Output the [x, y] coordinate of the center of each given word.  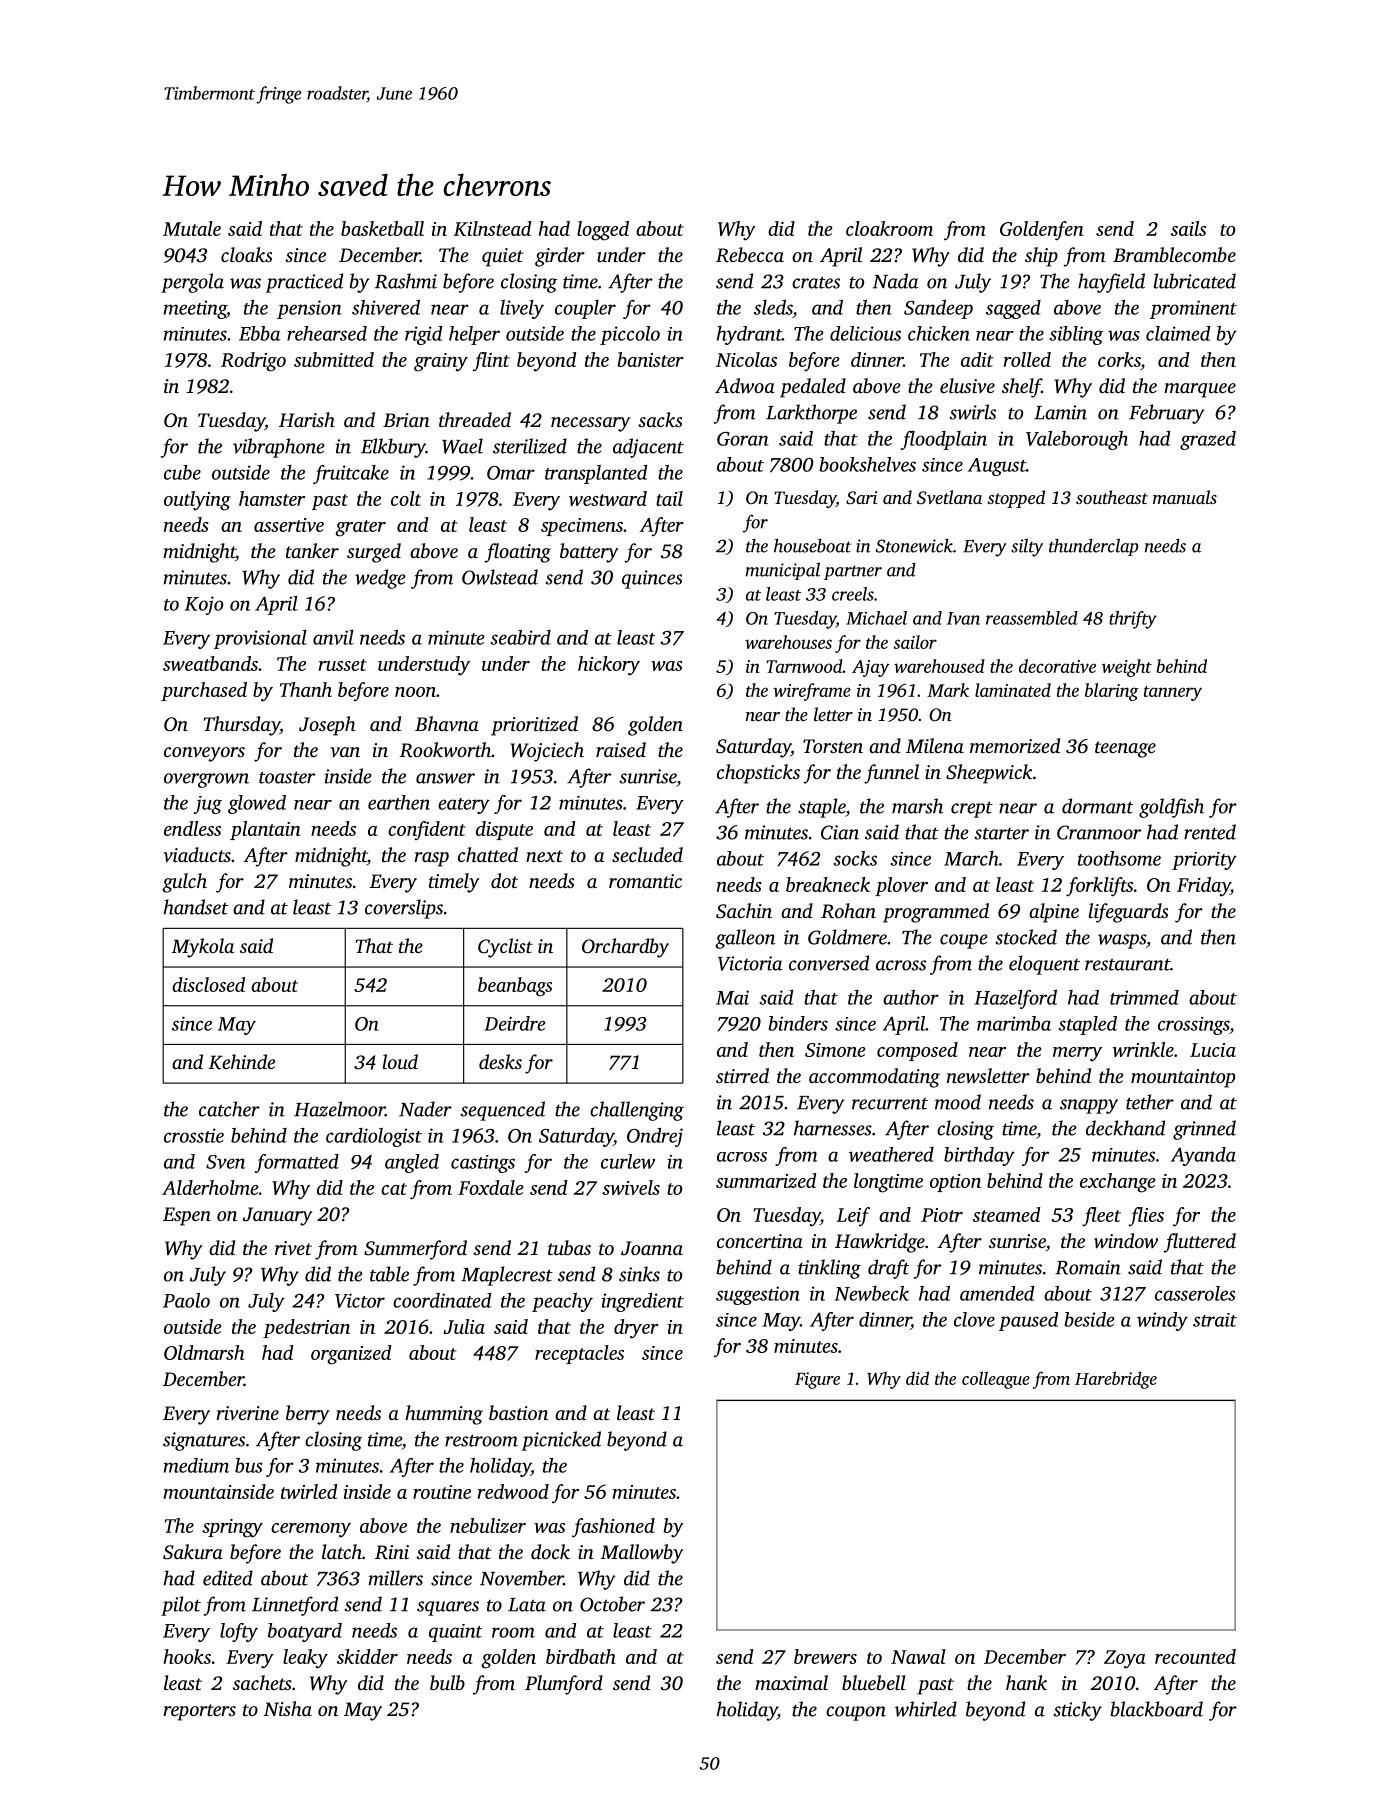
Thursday [242, 726]
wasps [1122, 941]
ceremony [311, 1530]
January [277, 1216]
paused [1028, 1321]
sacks [660, 419]
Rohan [848, 911]
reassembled [1032, 618]
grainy [441, 362]
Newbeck [871, 1293]
